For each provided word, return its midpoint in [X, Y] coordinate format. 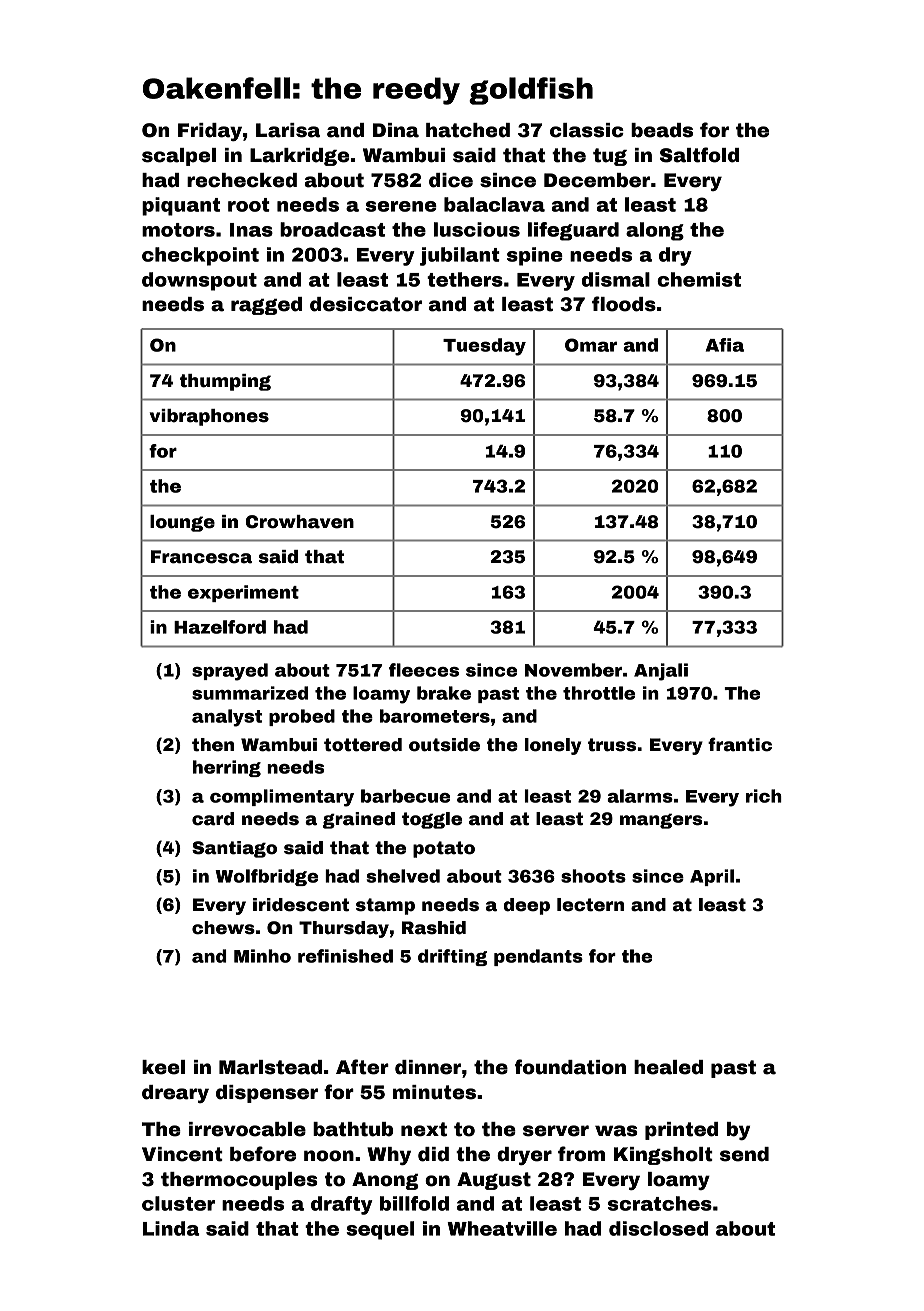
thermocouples [239, 1181]
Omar [591, 345]
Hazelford [220, 627]
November [573, 670]
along [655, 231]
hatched [468, 130]
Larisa [288, 130]
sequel [380, 1230]
